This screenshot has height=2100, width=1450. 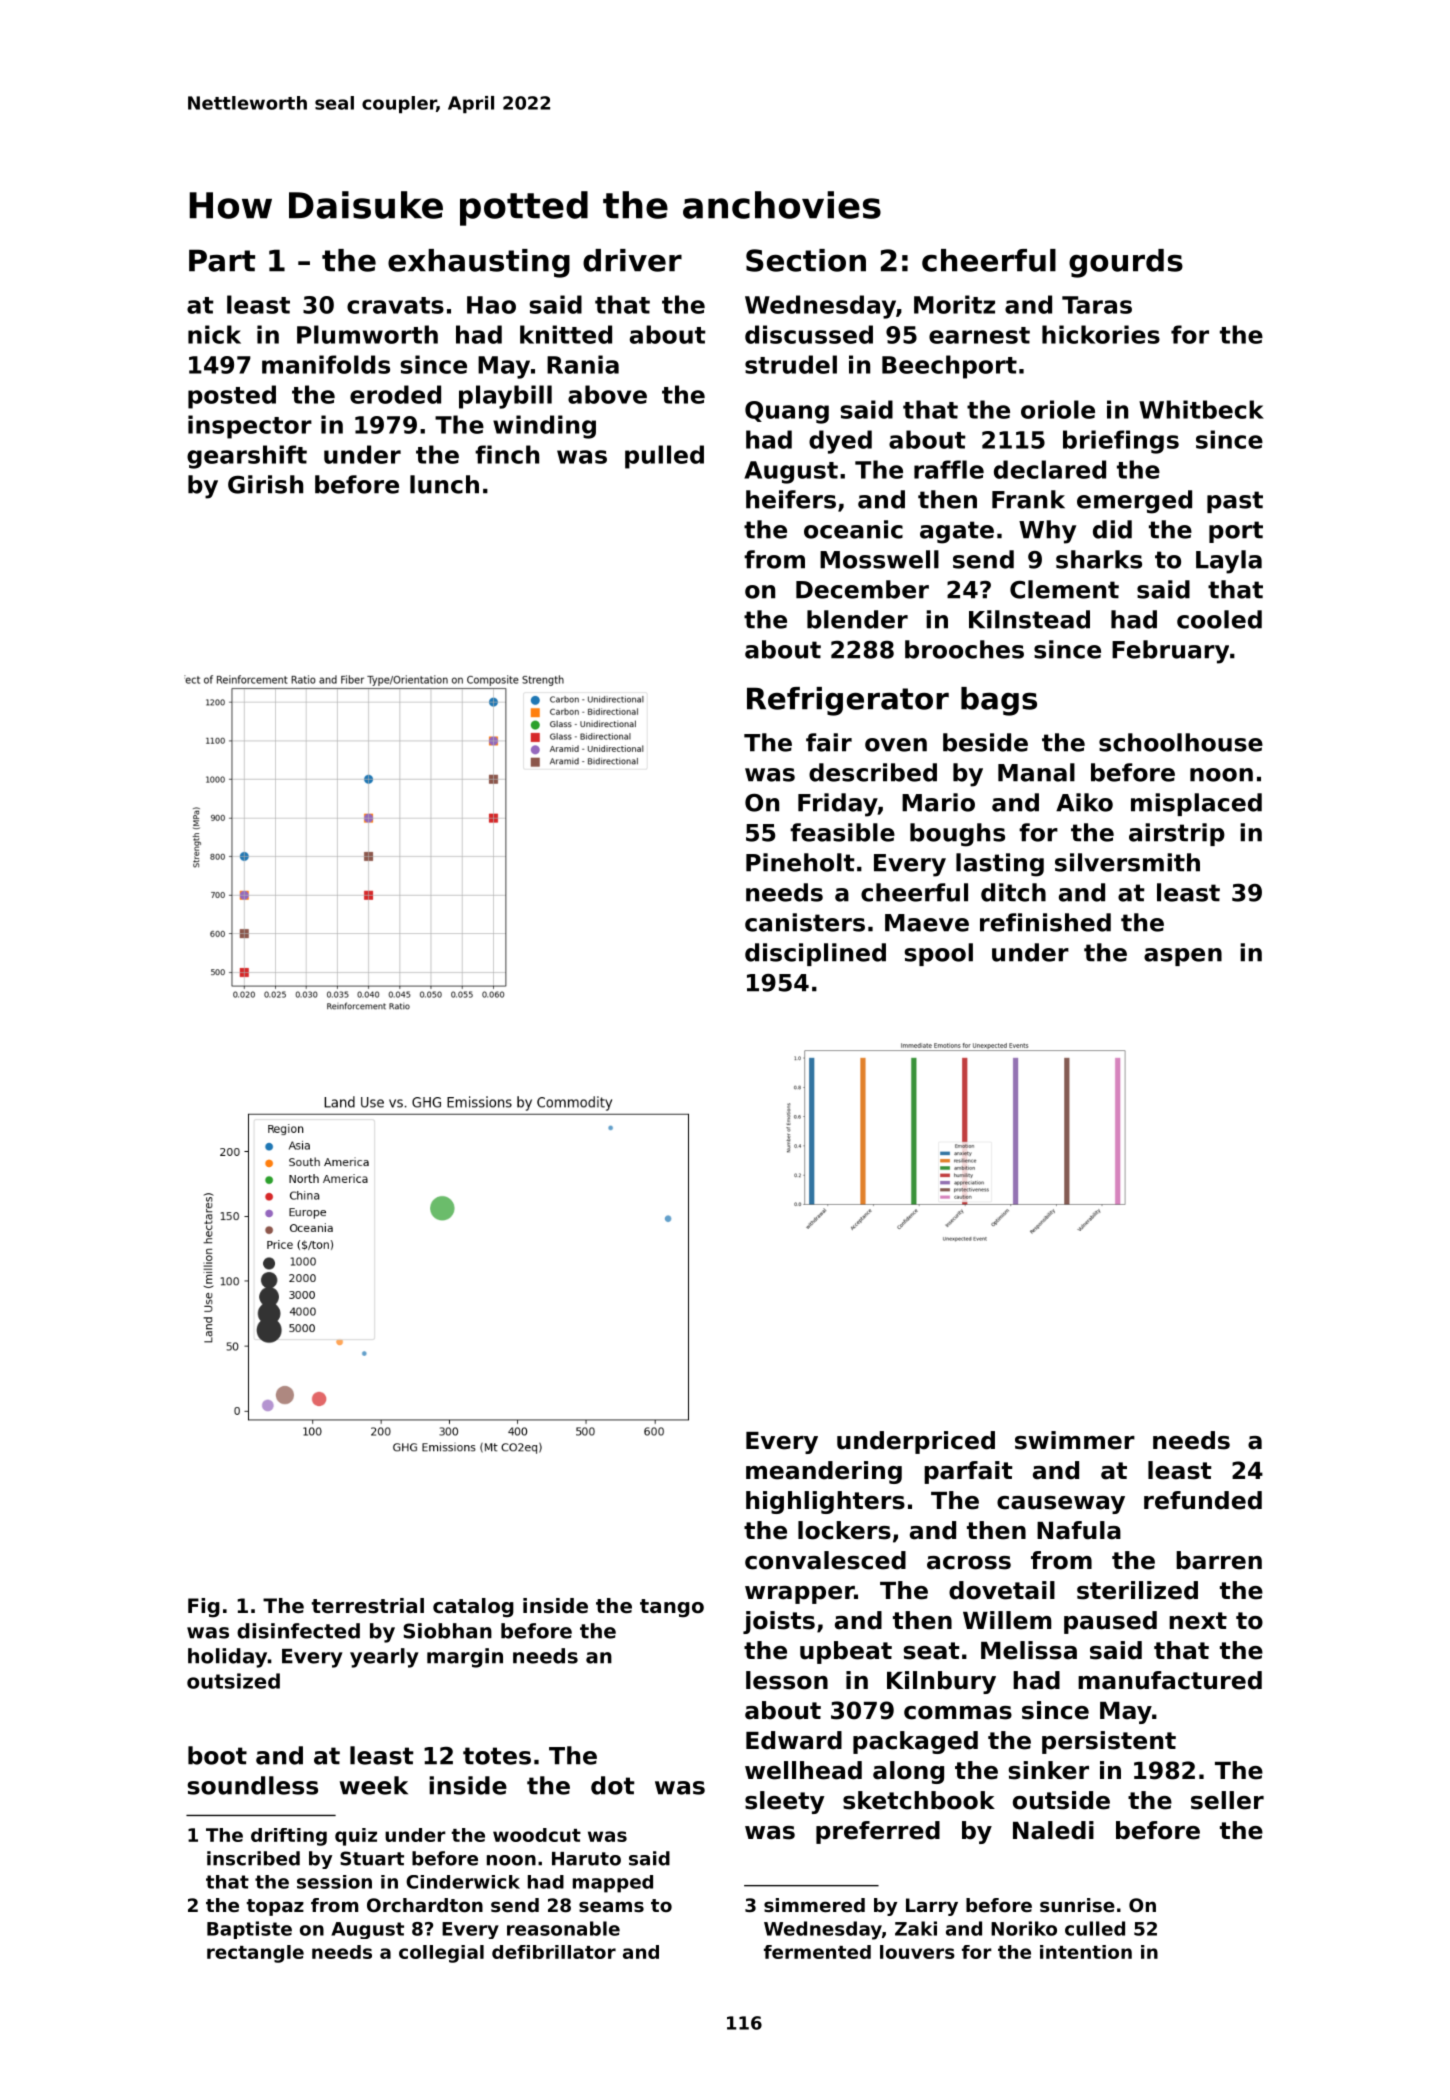 I want to click on Clement, so click(x=1064, y=589).
